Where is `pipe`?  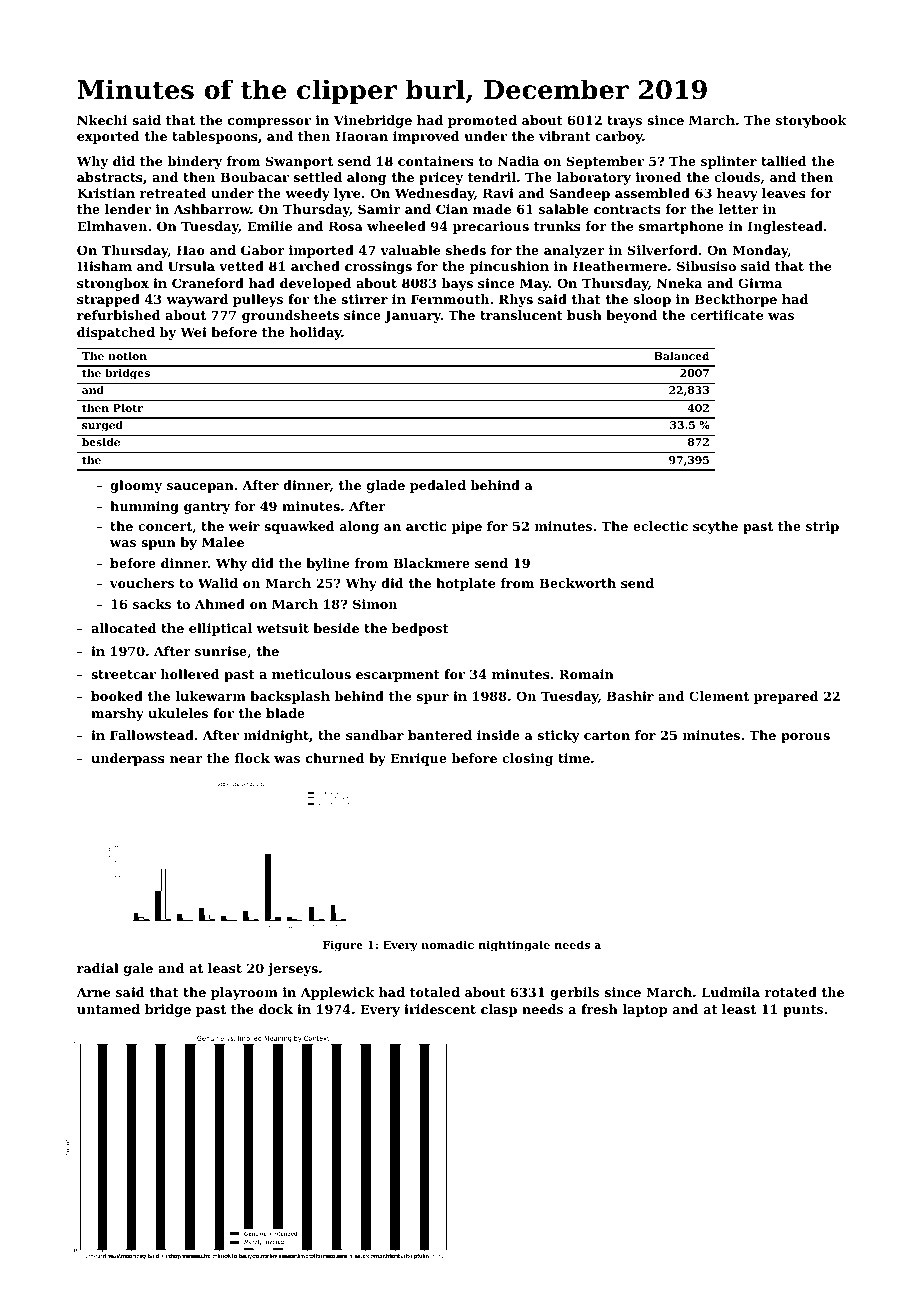 pipe is located at coordinates (467, 527).
